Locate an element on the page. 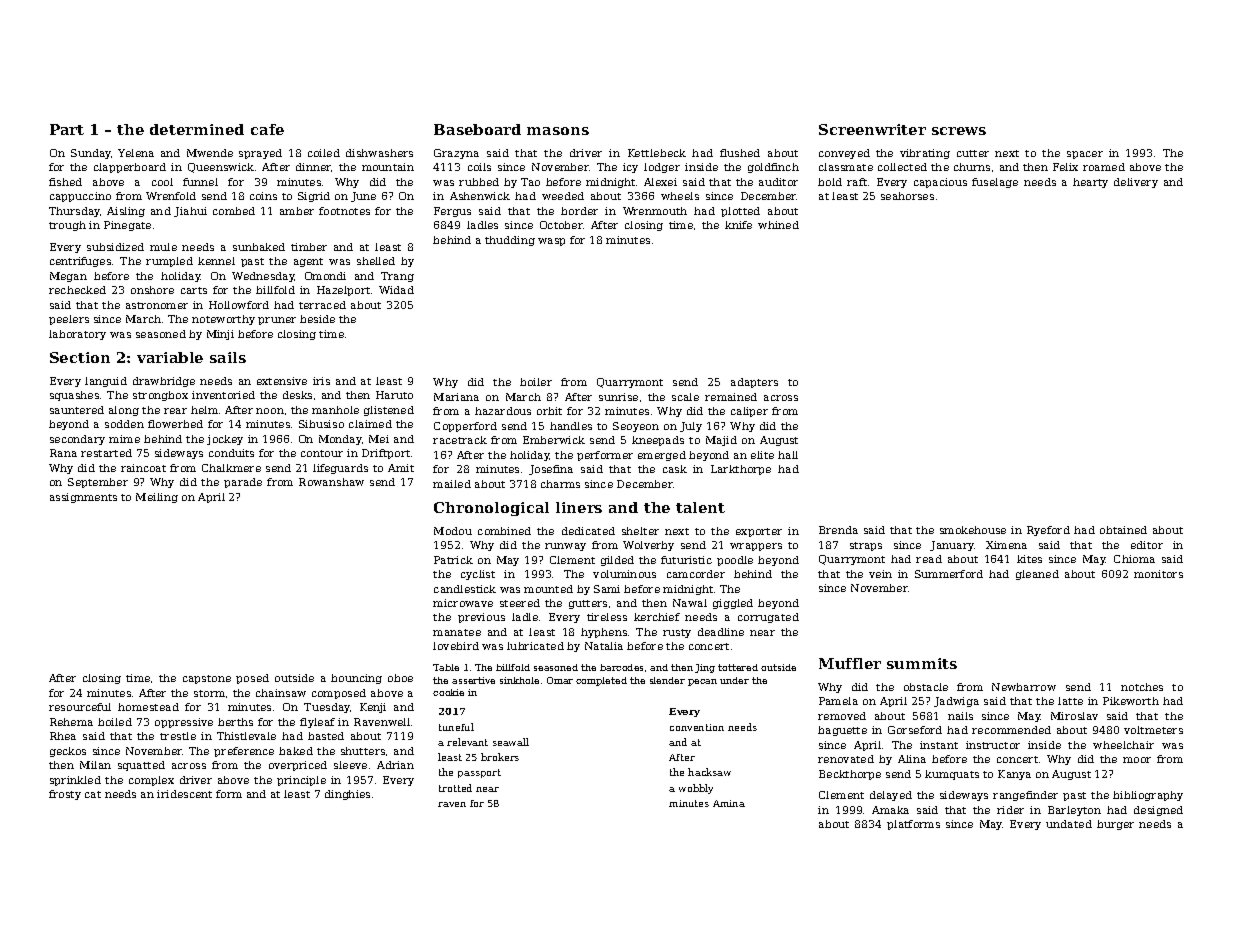  Pinegate is located at coordinates (127, 226).
